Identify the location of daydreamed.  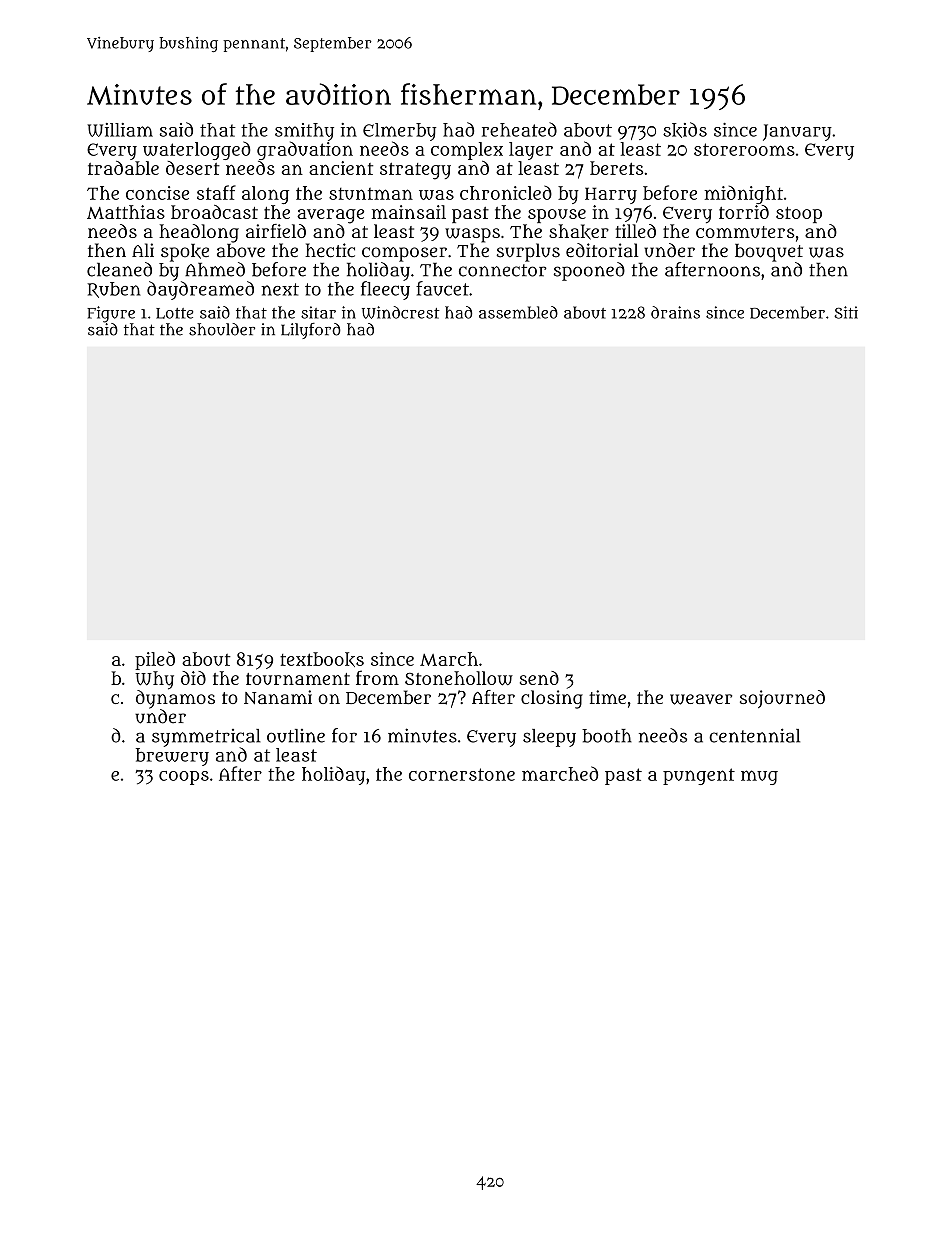
(200, 290).
